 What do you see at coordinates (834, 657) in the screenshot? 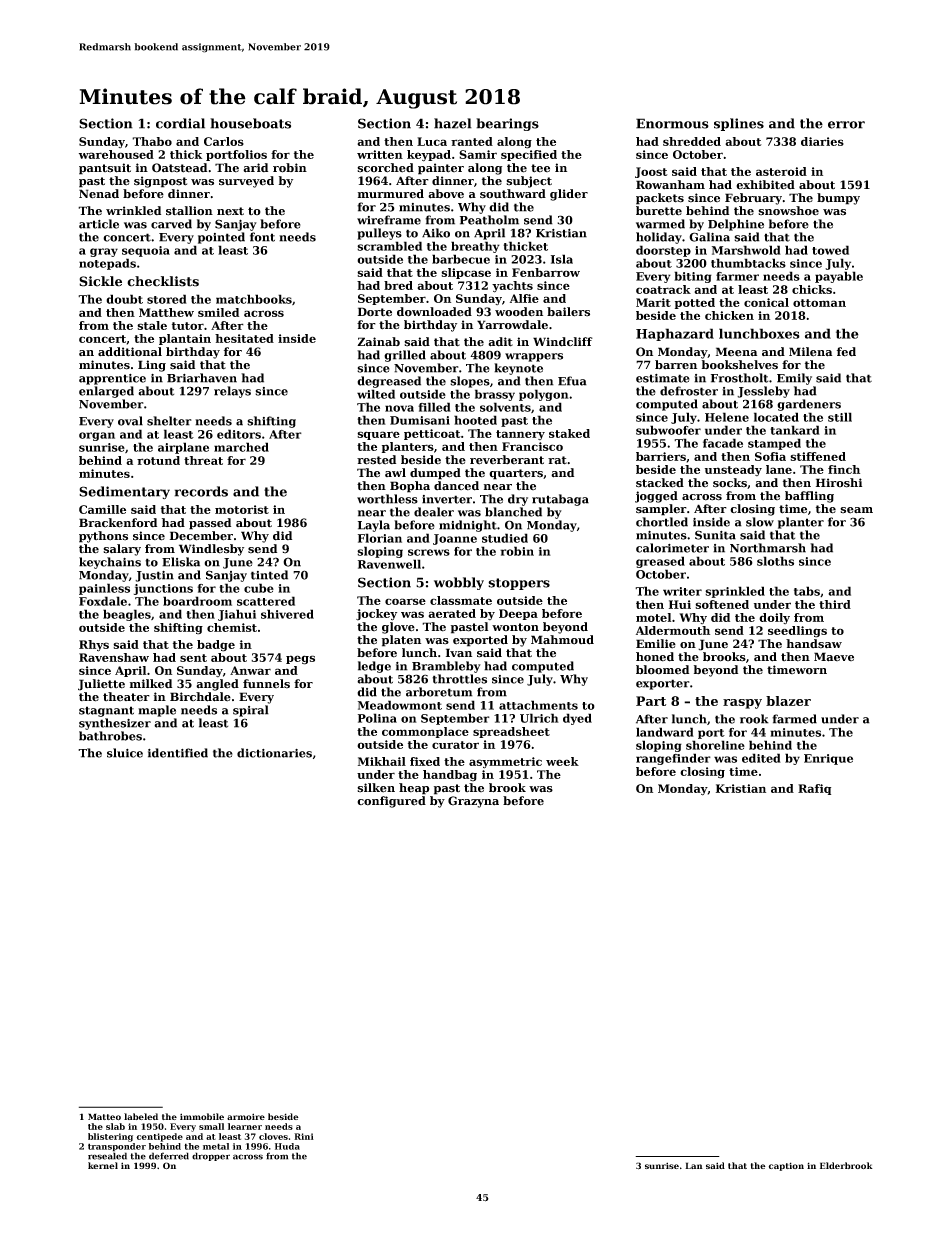
I see `Maeve` at bounding box center [834, 657].
